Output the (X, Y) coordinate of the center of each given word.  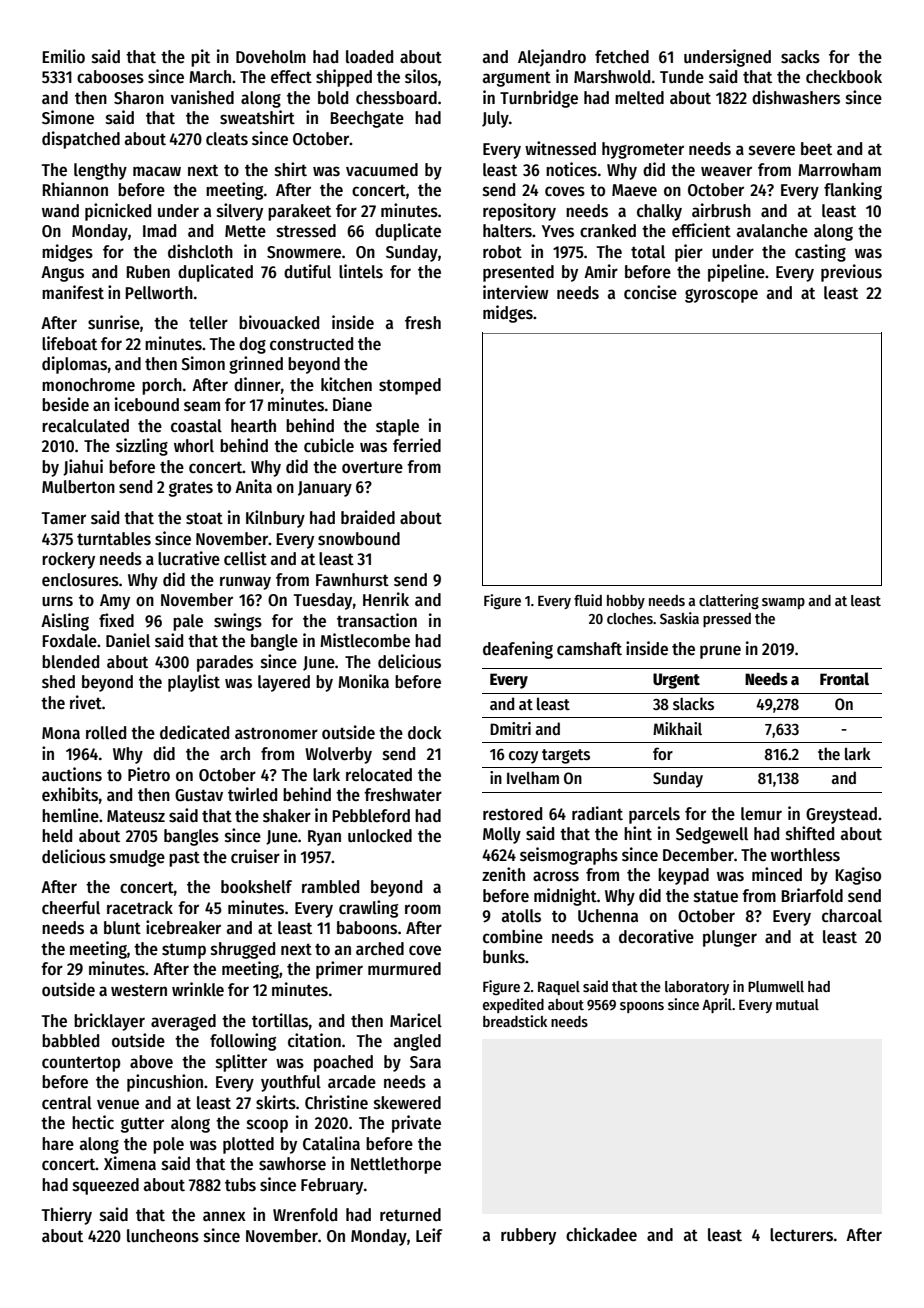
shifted (810, 833)
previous (851, 273)
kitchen (346, 384)
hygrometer (643, 150)
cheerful (71, 908)
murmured (404, 969)
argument (517, 79)
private (416, 1124)
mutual (797, 1004)
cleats (227, 139)
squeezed (106, 1186)
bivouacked (279, 322)
